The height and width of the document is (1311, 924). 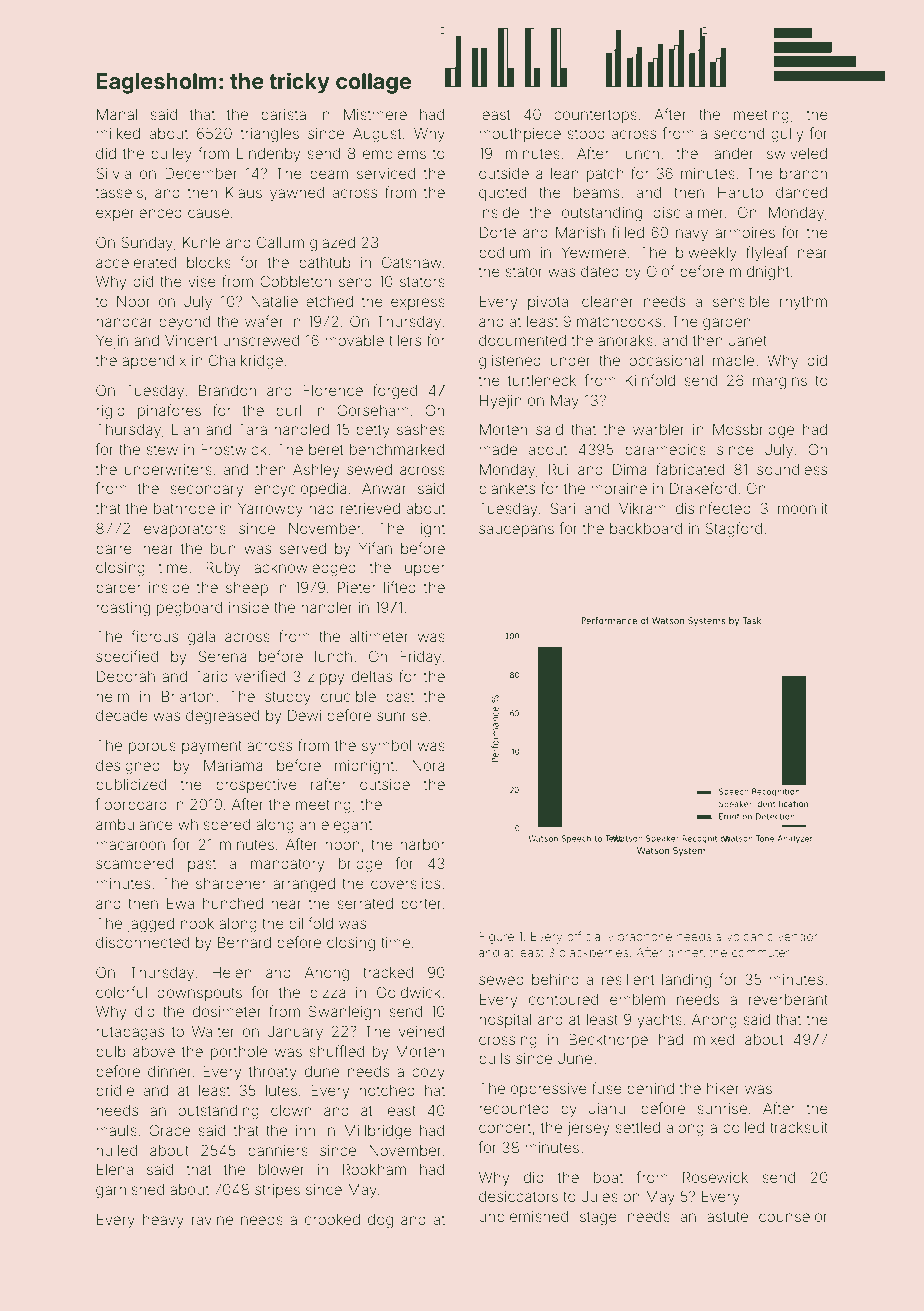 What do you see at coordinates (732, 153) in the document?
I see `lander` at bounding box center [732, 153].
